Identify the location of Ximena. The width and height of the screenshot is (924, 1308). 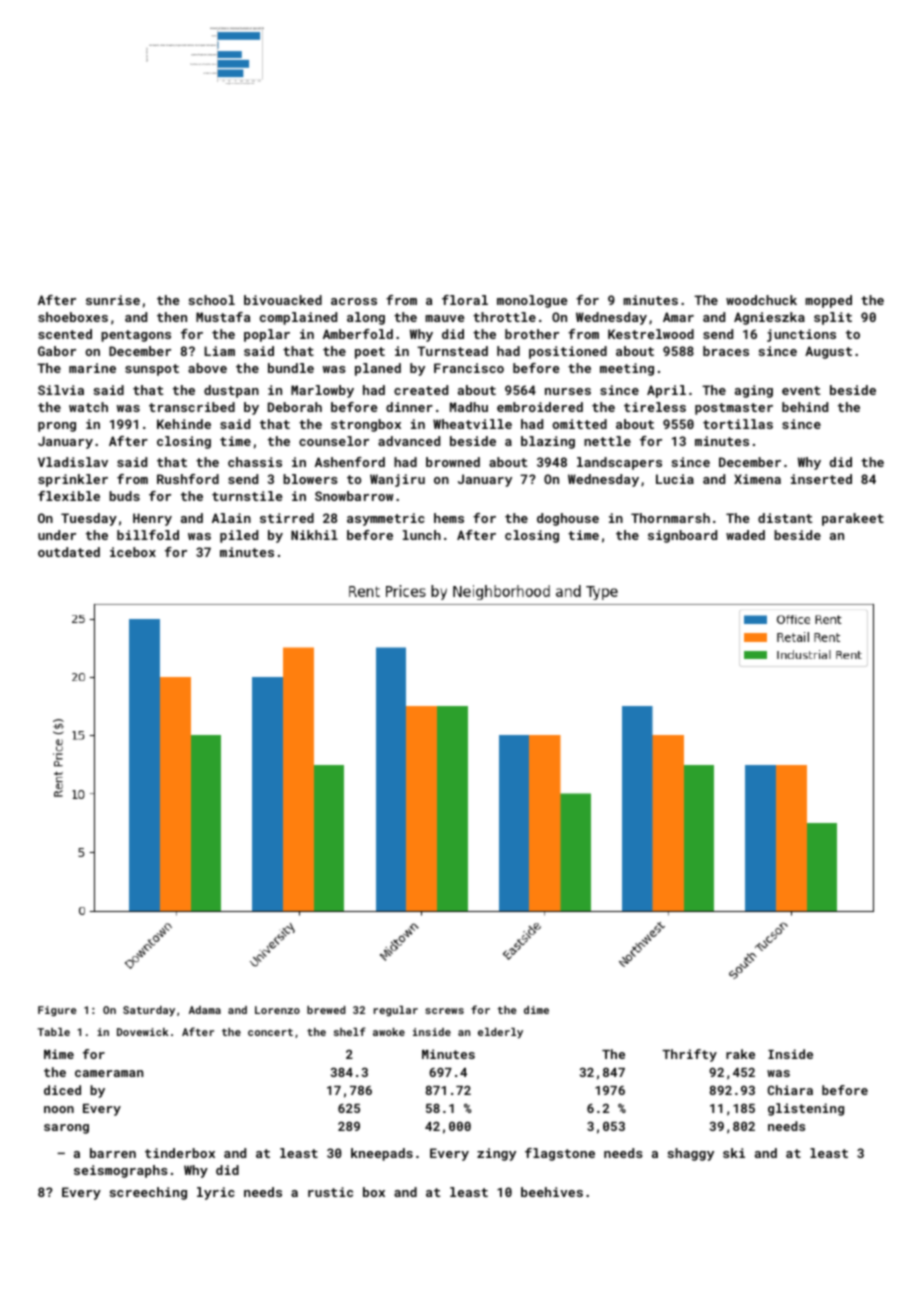
(757, 479).
